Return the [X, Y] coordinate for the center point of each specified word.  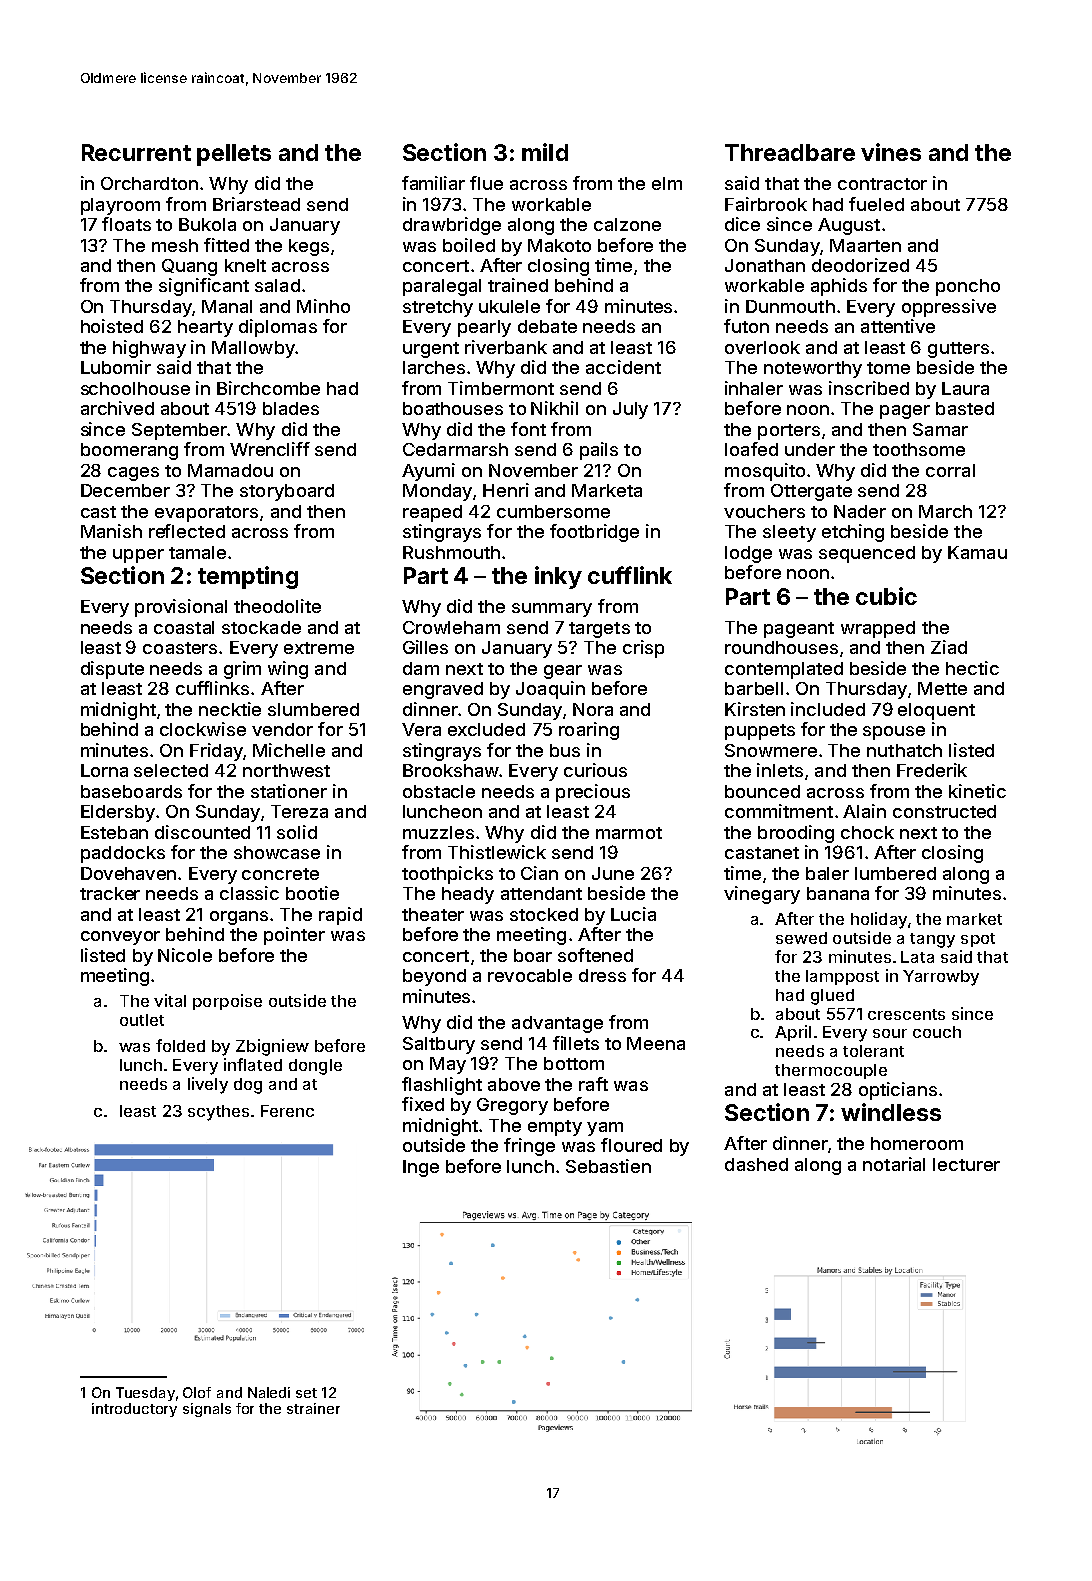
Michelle [289, 750]
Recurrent [136, 152]
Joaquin [550, 690]
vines [891, 152]
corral [950, 470]
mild [545, 152]
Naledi [269, 1392]
